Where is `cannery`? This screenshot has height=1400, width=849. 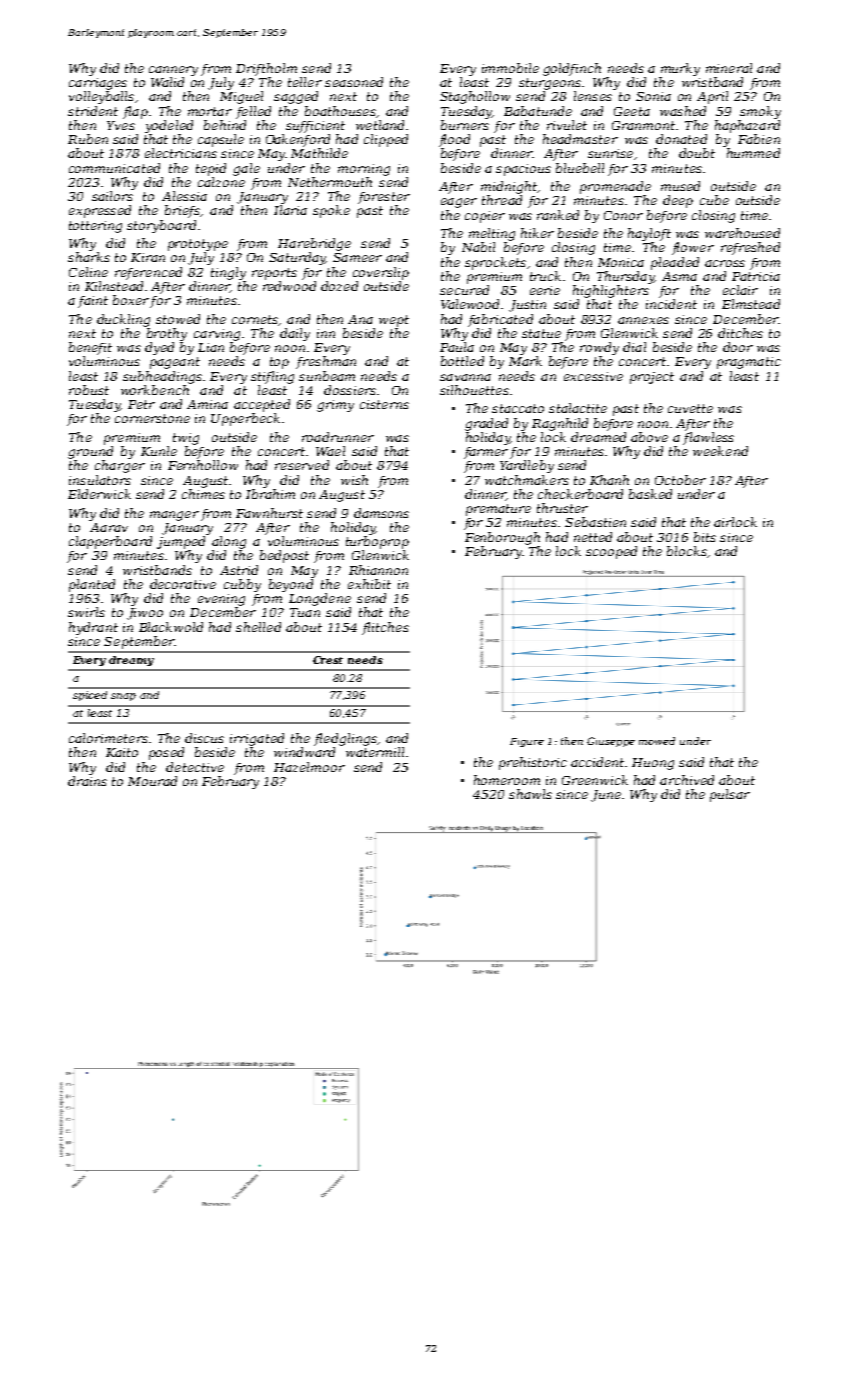 cannery is located at coordinates (173, 71).
